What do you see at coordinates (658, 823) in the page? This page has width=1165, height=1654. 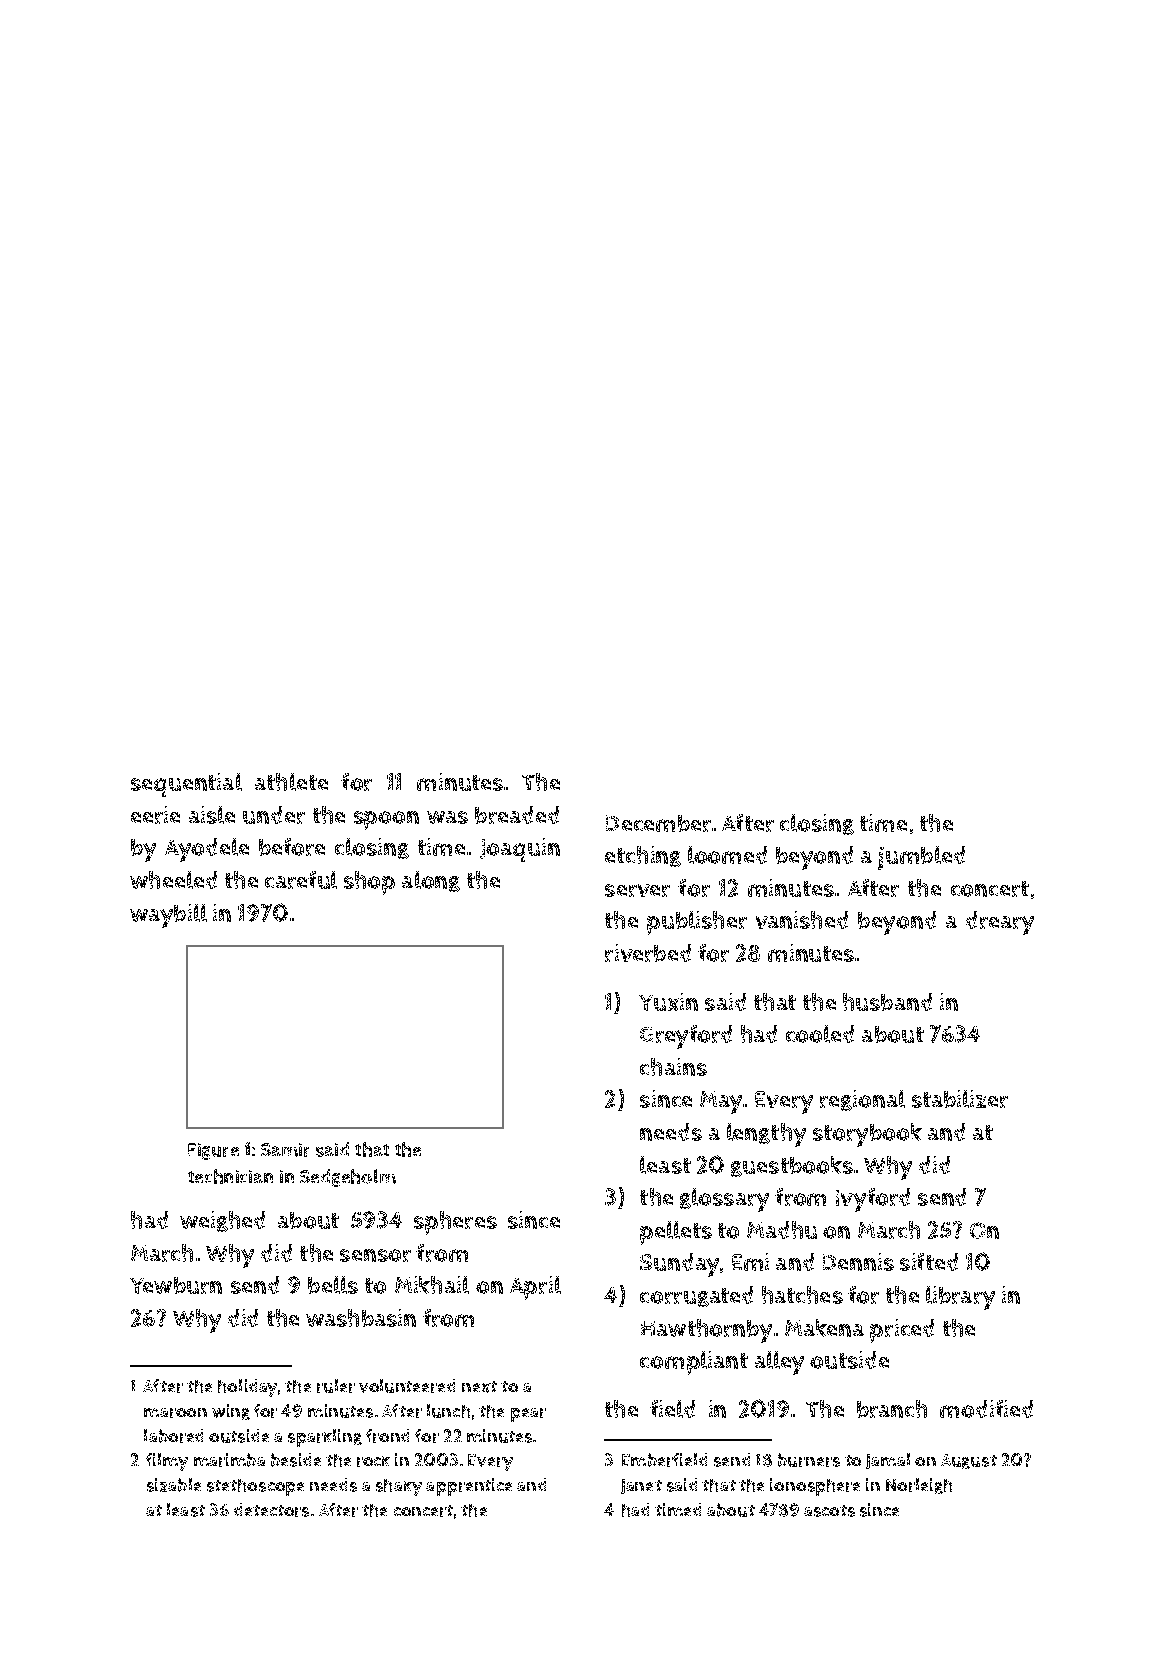 I see `December` at bounding box center [658, 823].
